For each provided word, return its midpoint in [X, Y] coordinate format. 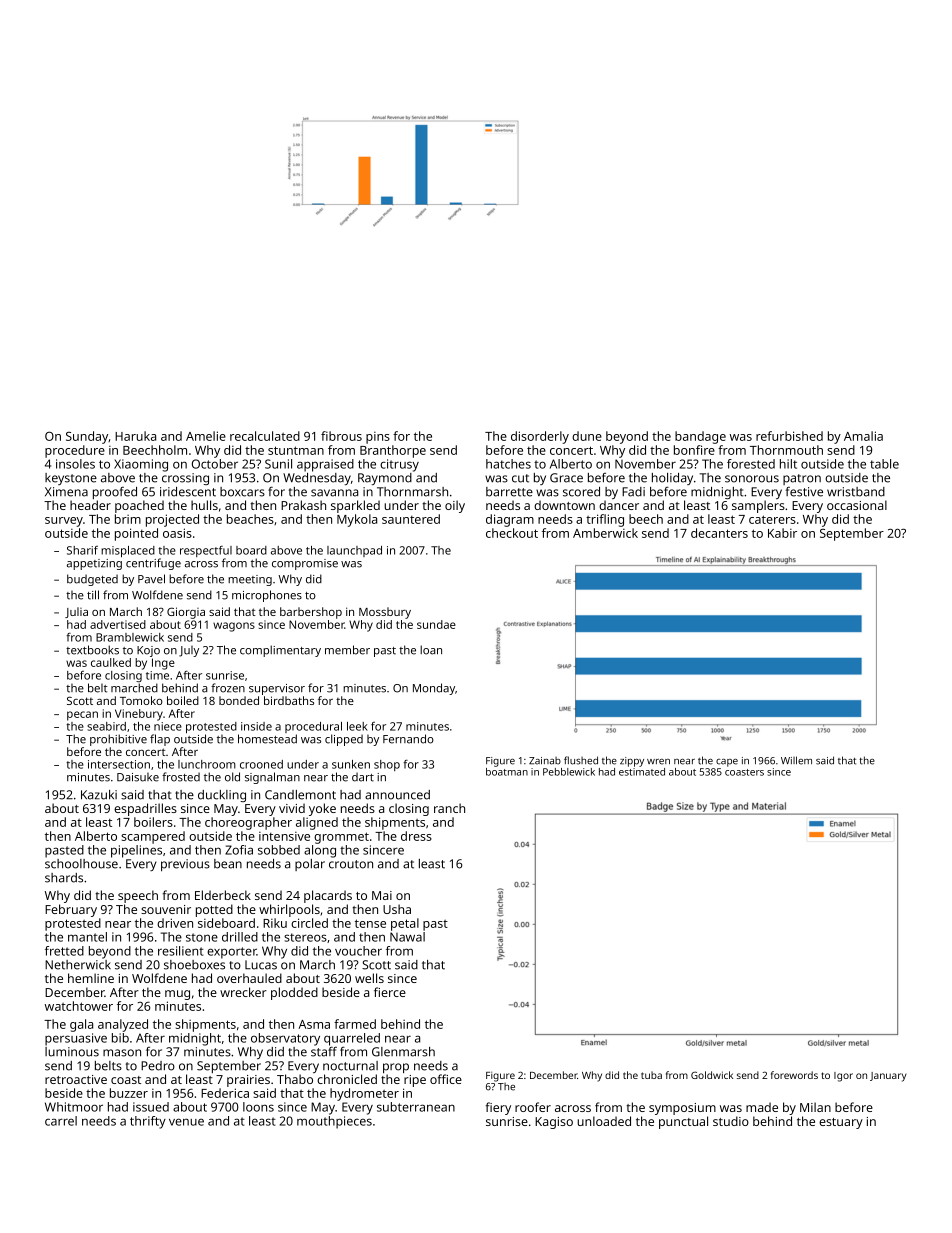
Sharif [82, 550]
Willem [796, 760]
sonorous [752, 479]
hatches [508, 464]
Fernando [408, 739]
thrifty [148, 1122]
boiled [183, 700]
